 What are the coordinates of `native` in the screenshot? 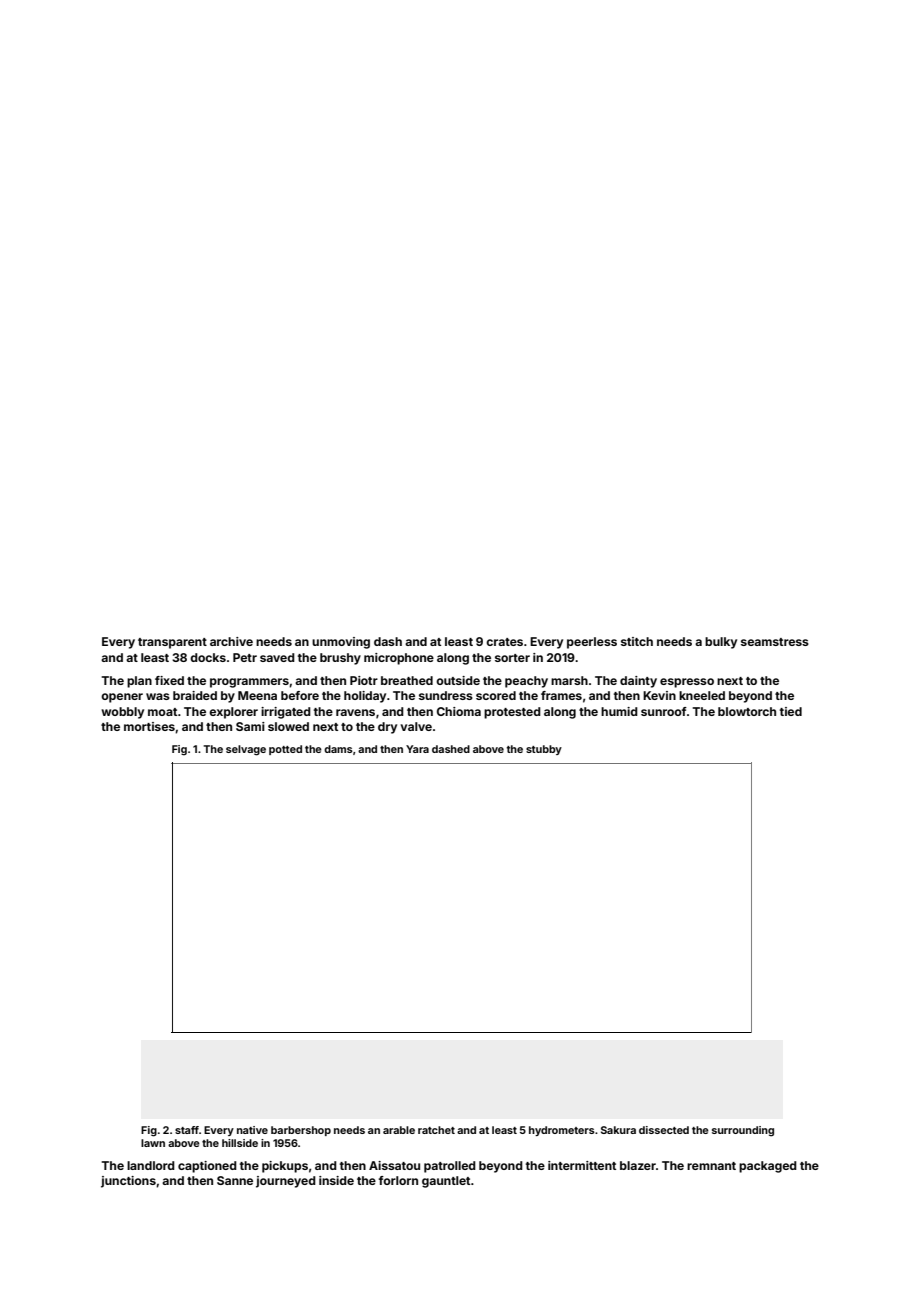 It's located at (252, 1130).
